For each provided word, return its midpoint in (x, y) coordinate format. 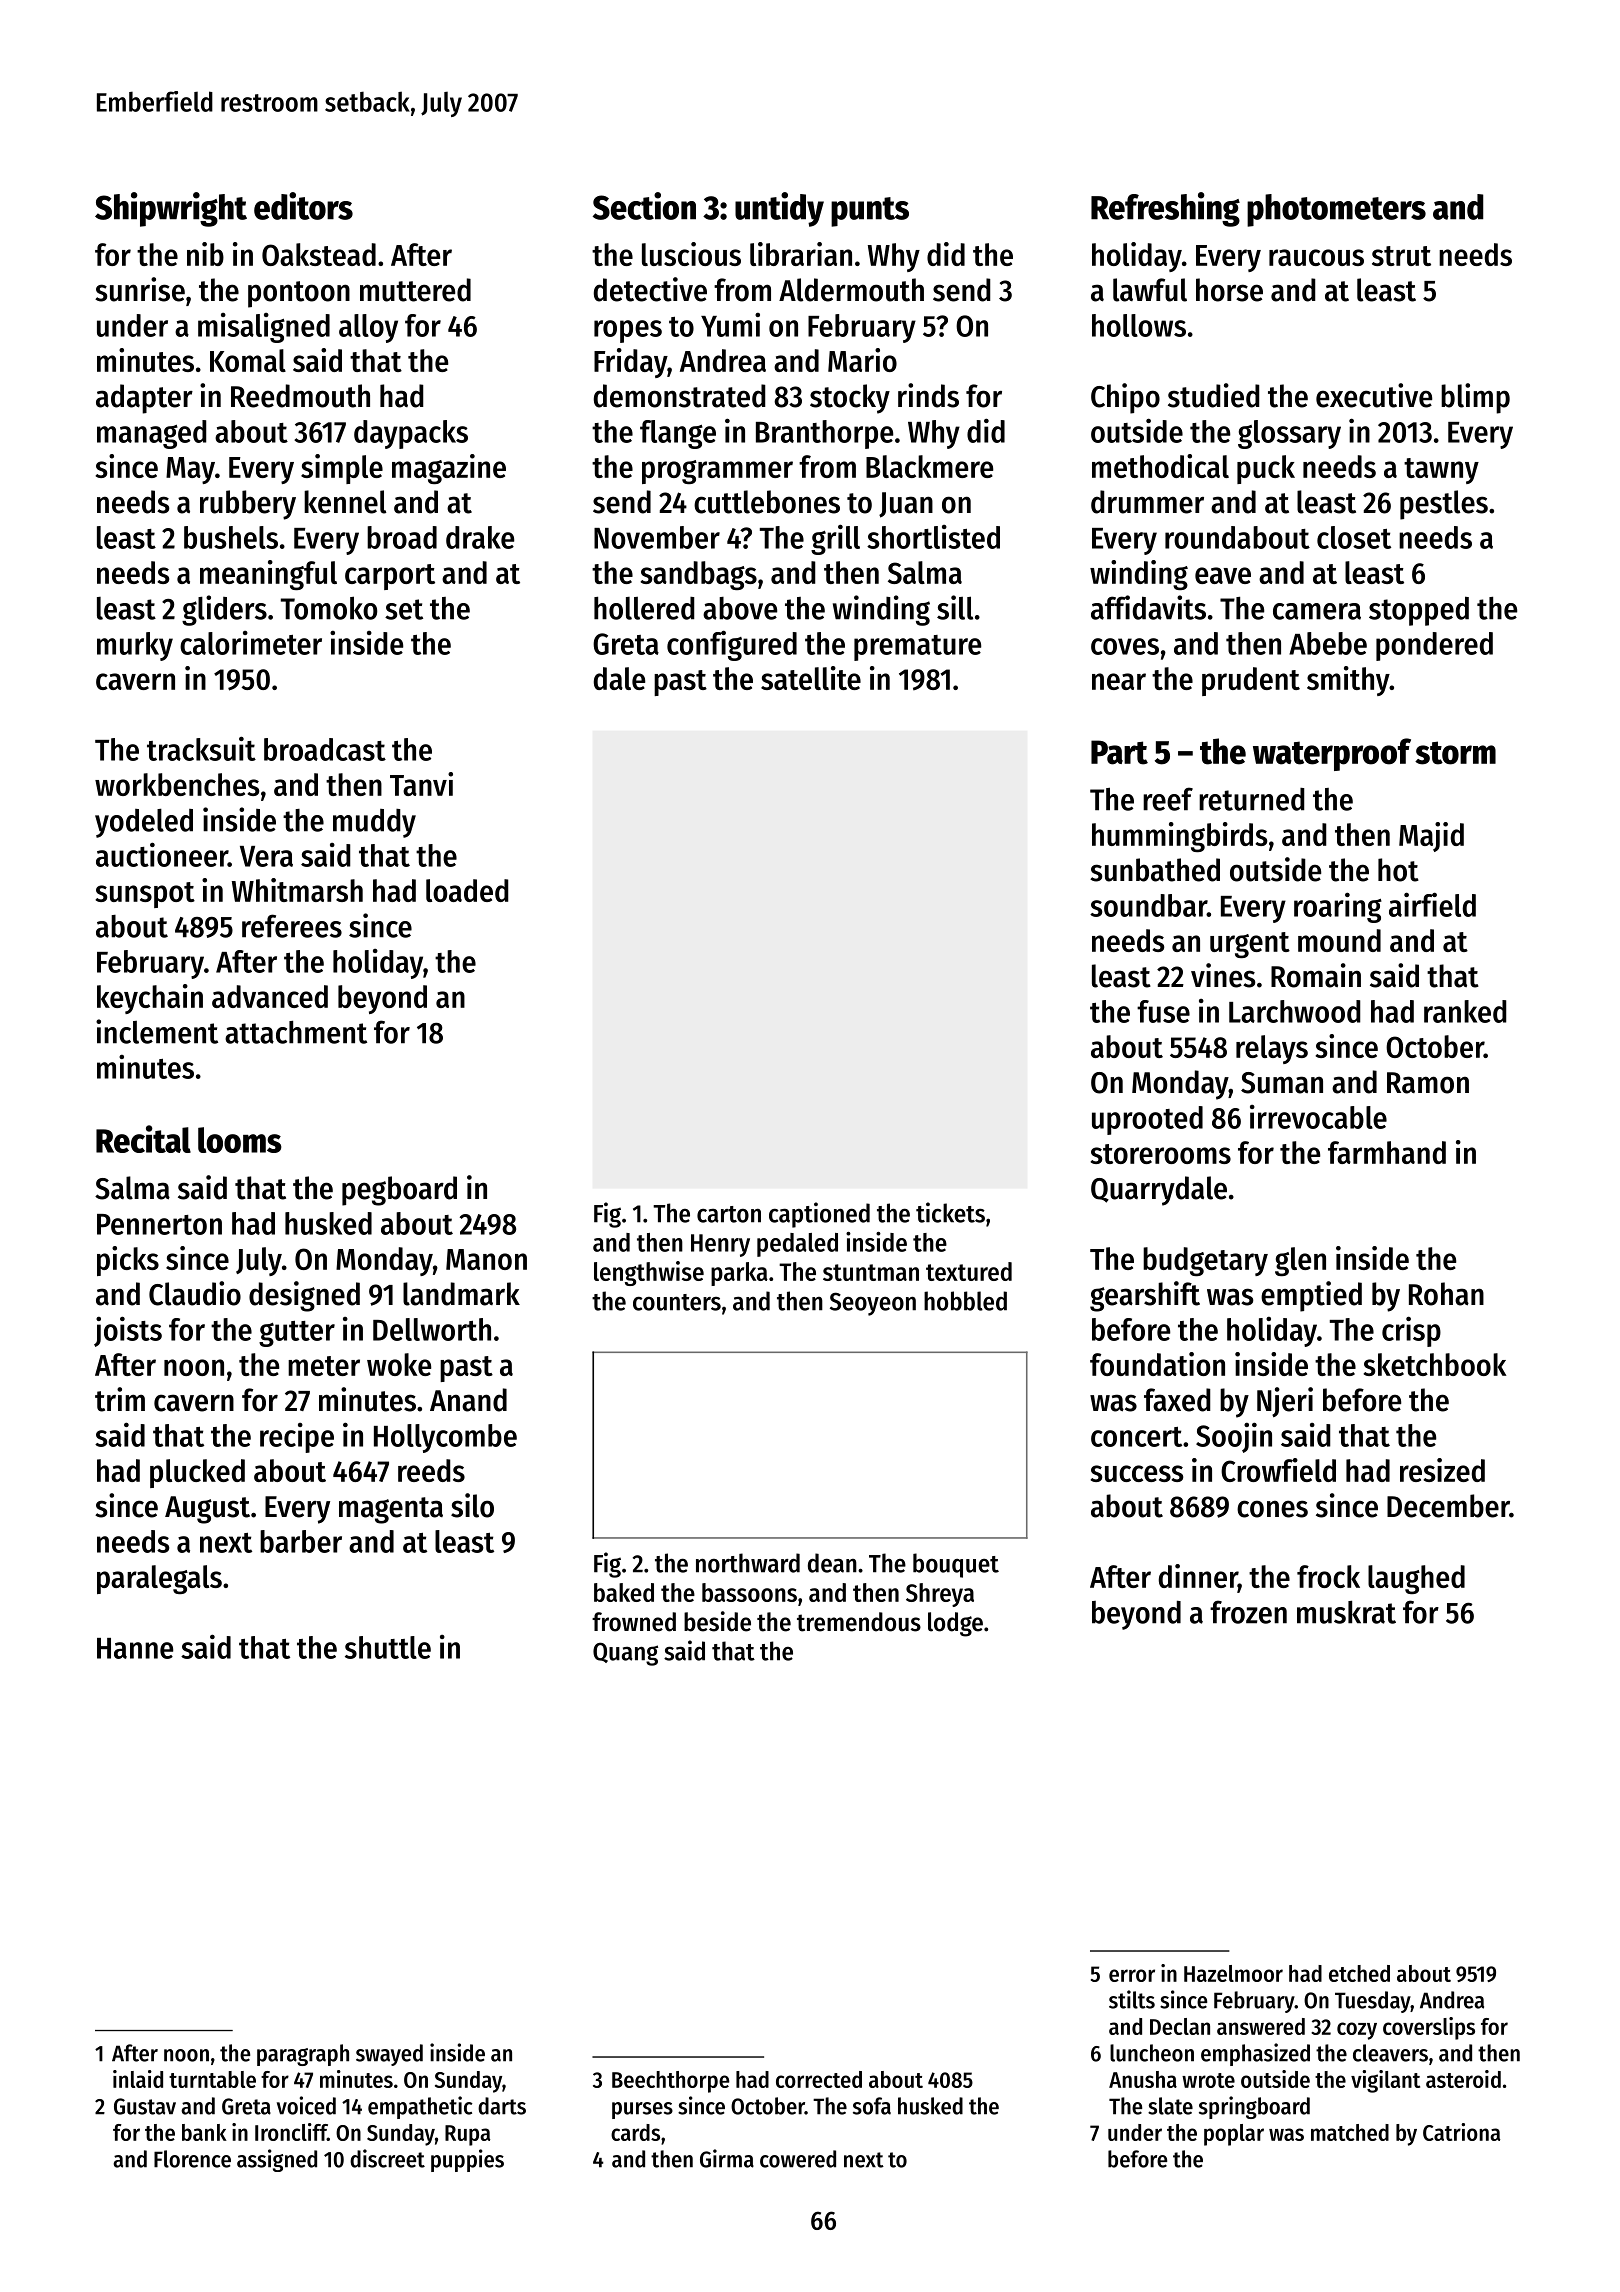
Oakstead (319, 254)
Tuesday (1372, 2002)
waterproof (1332, 754)
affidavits (1148, 607)
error (1132, 1975)
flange (678, 434)
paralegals (159, 1579)
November (657, 537)
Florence (192, 2159)
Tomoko (329, 608)
